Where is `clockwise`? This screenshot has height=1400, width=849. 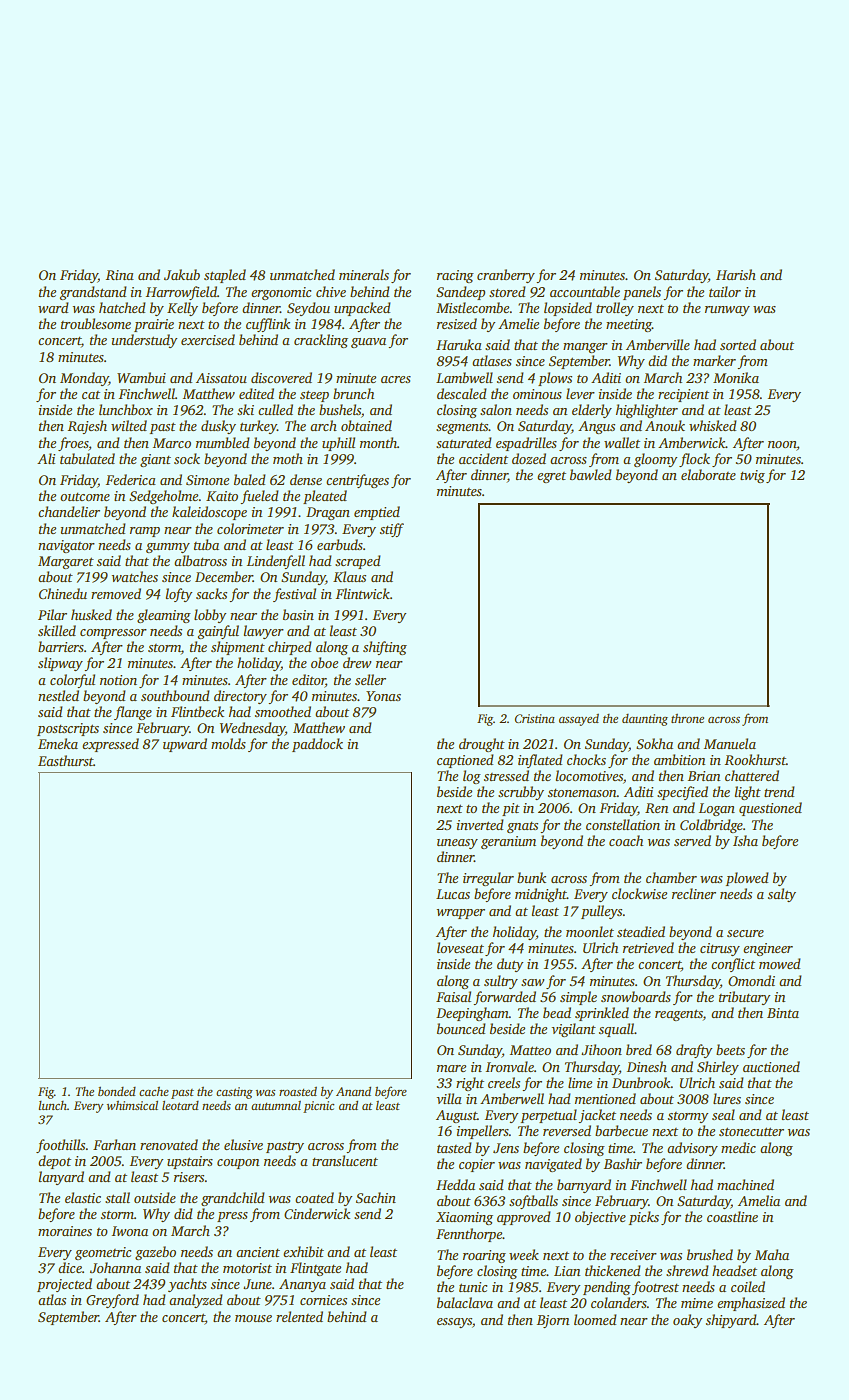
clockwise is located at coordinates (639, 893).
